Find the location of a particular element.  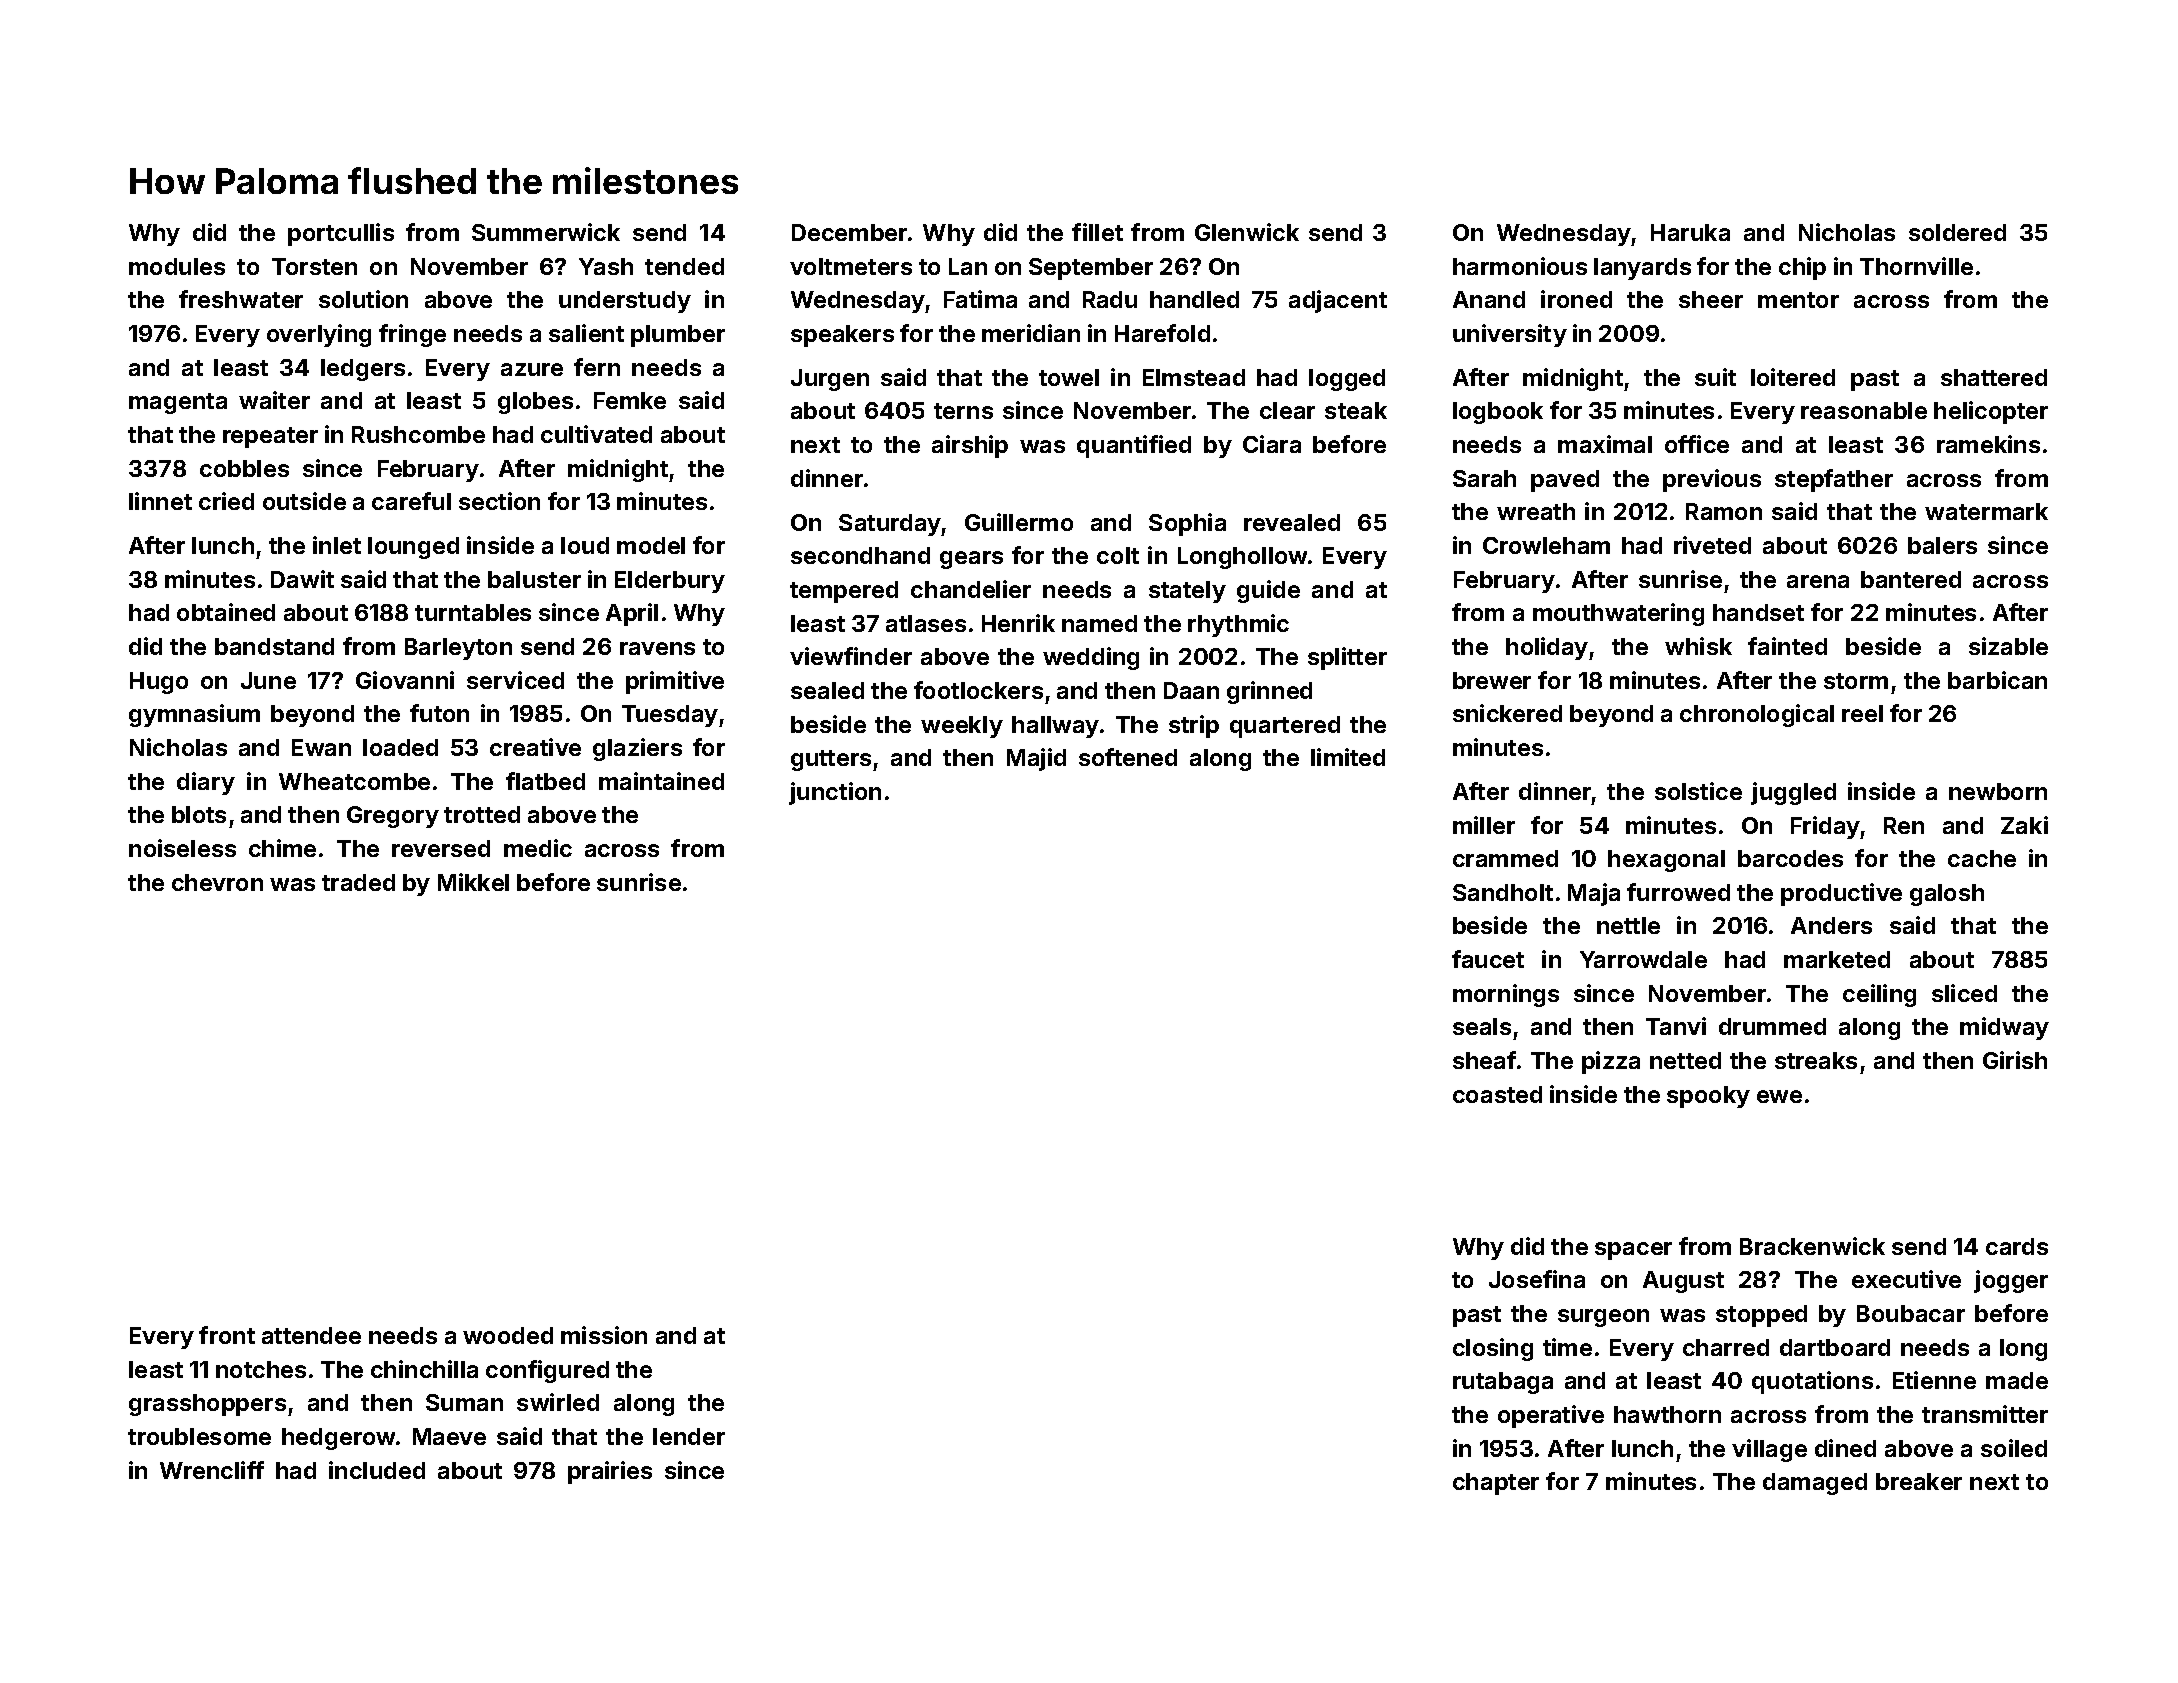

juggled is located at coordinates (1793, 793).
